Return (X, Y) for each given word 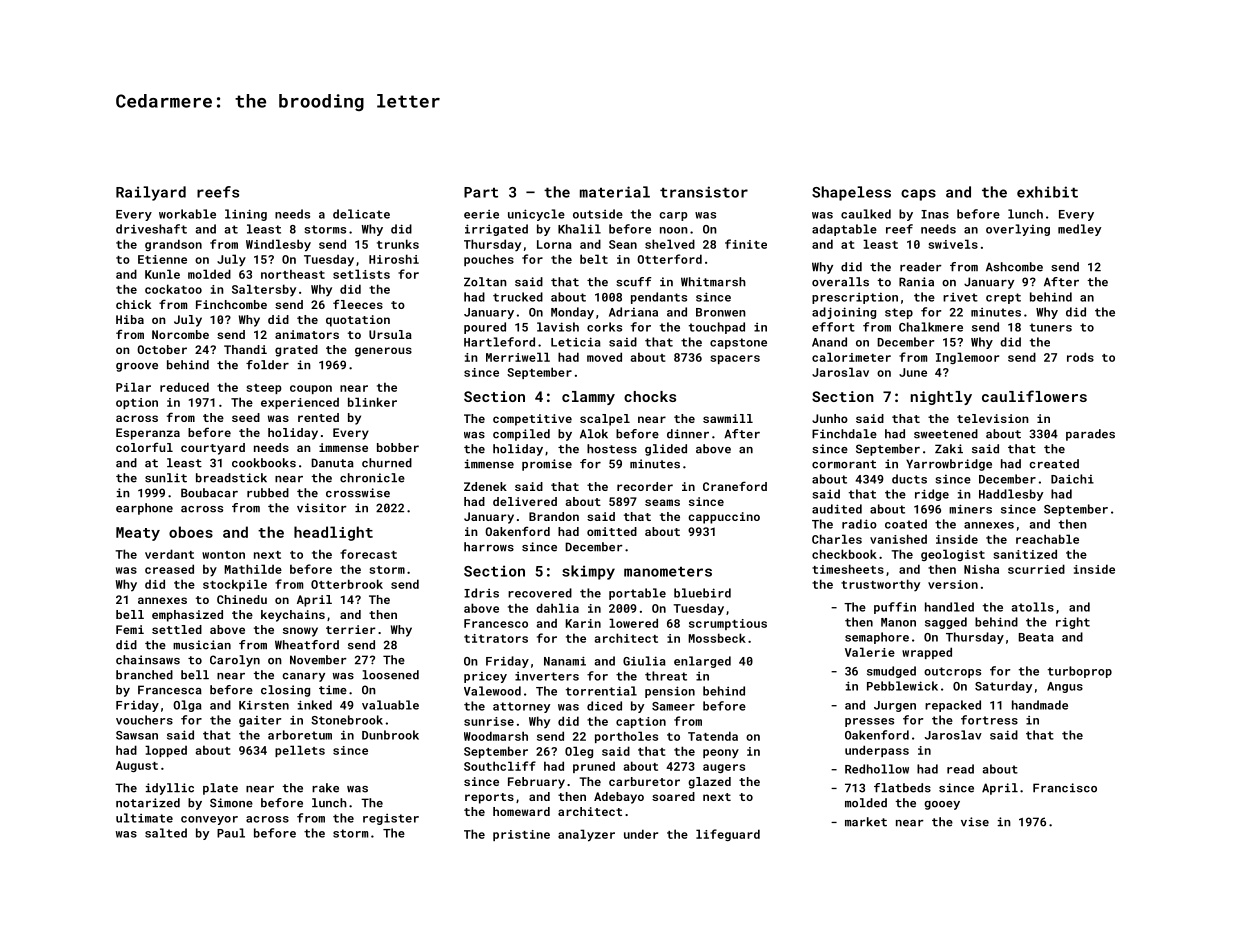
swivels (953, 244)
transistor (704, 192)
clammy (588, 398)
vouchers (144, 720)
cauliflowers (1034, 396)
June (913, 372)
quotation (358, 321)
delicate (361, 214)
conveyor (209, 820)
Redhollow (877, 769)
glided (666, 450)
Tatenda (713, 736)
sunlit (166, 478)
